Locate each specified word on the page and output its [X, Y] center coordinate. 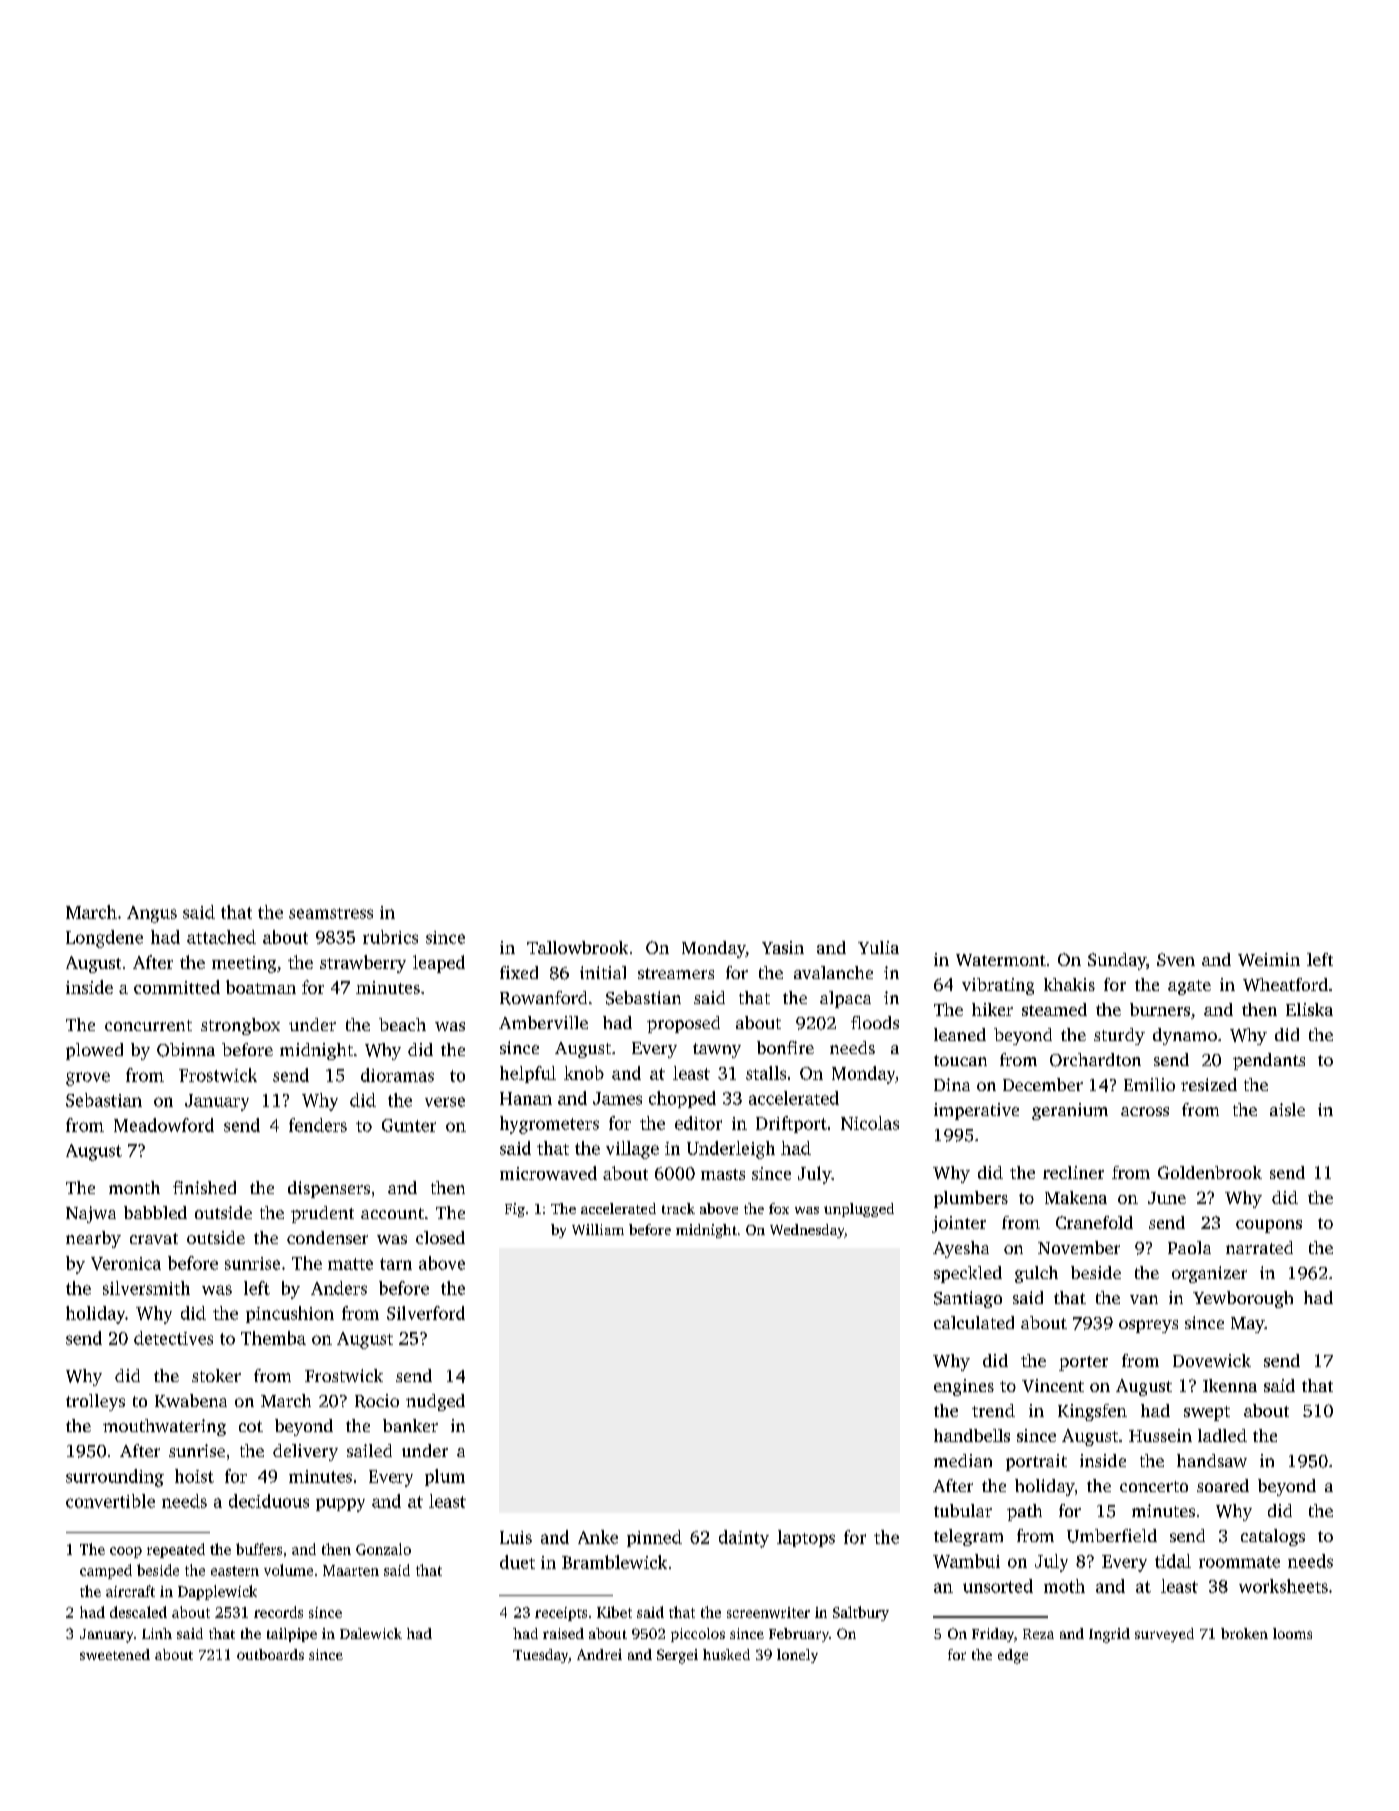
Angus [152, 914]
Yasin [783, 947]
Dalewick [371, 1633]
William [598, 1229]
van [1144, 1299]
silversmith [146, 1288]
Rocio [377, 1401]
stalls [766, 1073]
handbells [972, 1435]
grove [88, 1079]
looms [1292, 1633]
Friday [993, 1635]
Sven [1176, 959]
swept [1207, 1413]
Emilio [1149, 1084]
